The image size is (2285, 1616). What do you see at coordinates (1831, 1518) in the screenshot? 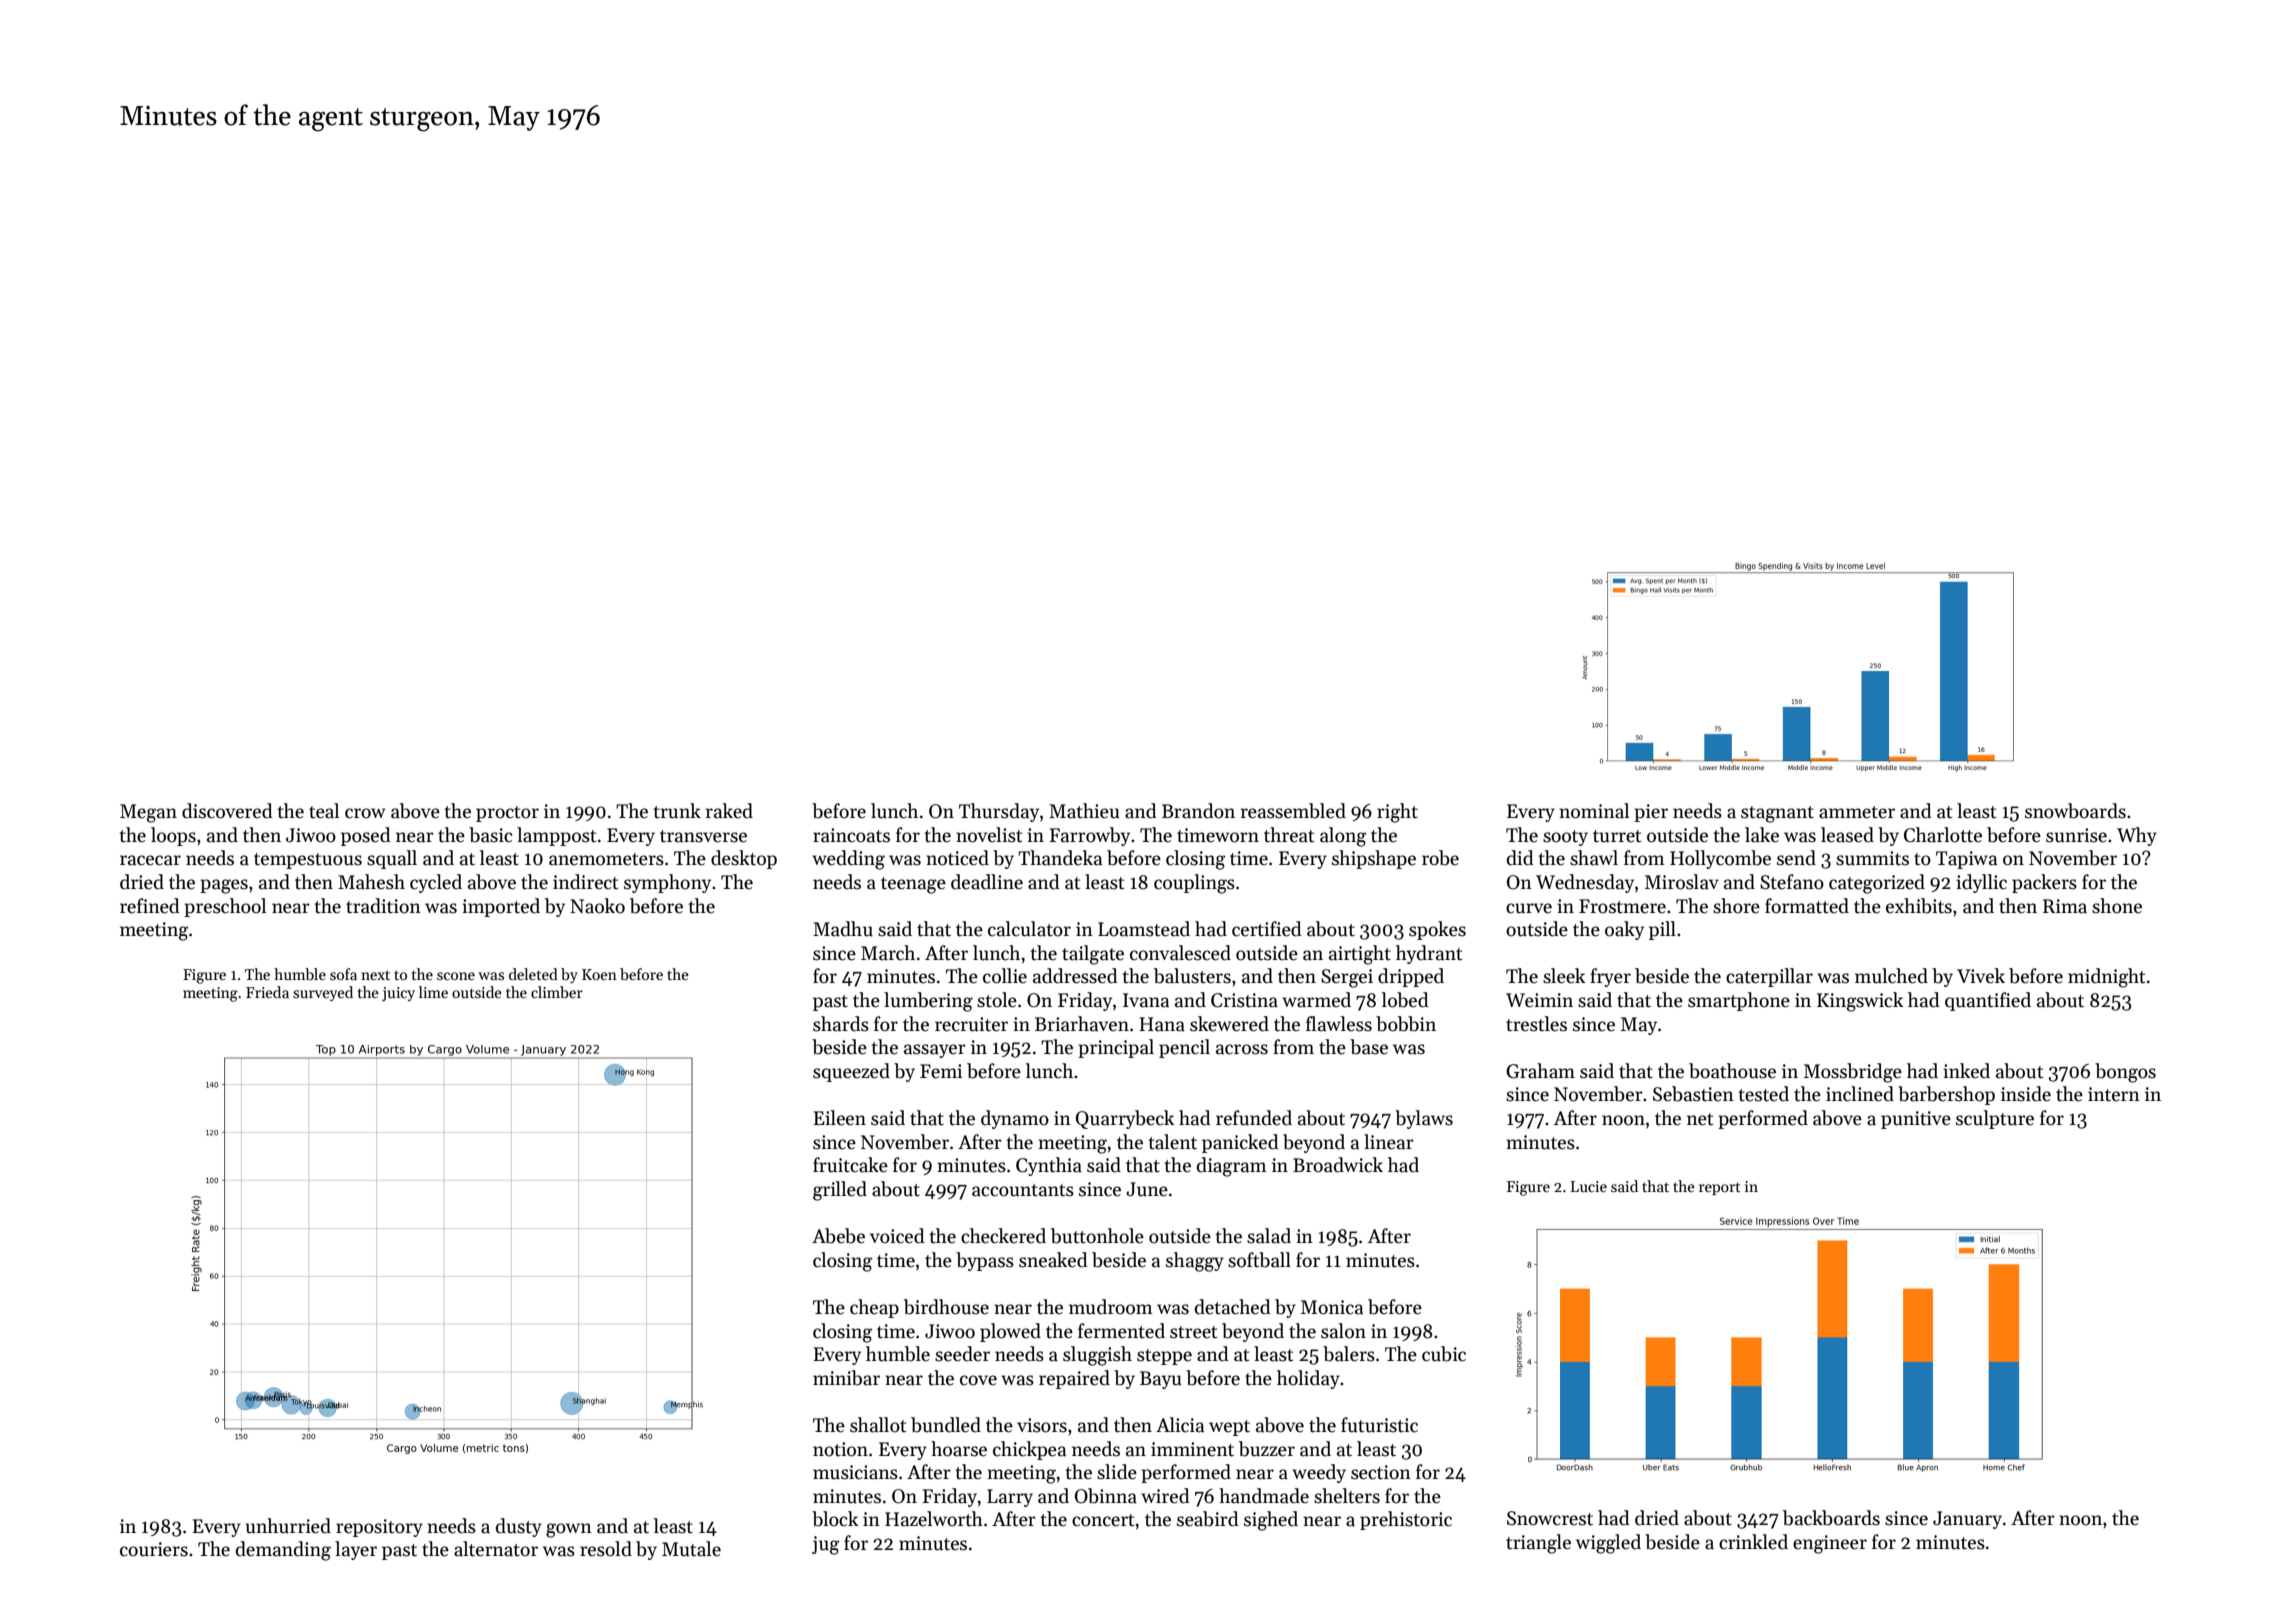
I see `backboards` at bounding box center [1831, 1518].
